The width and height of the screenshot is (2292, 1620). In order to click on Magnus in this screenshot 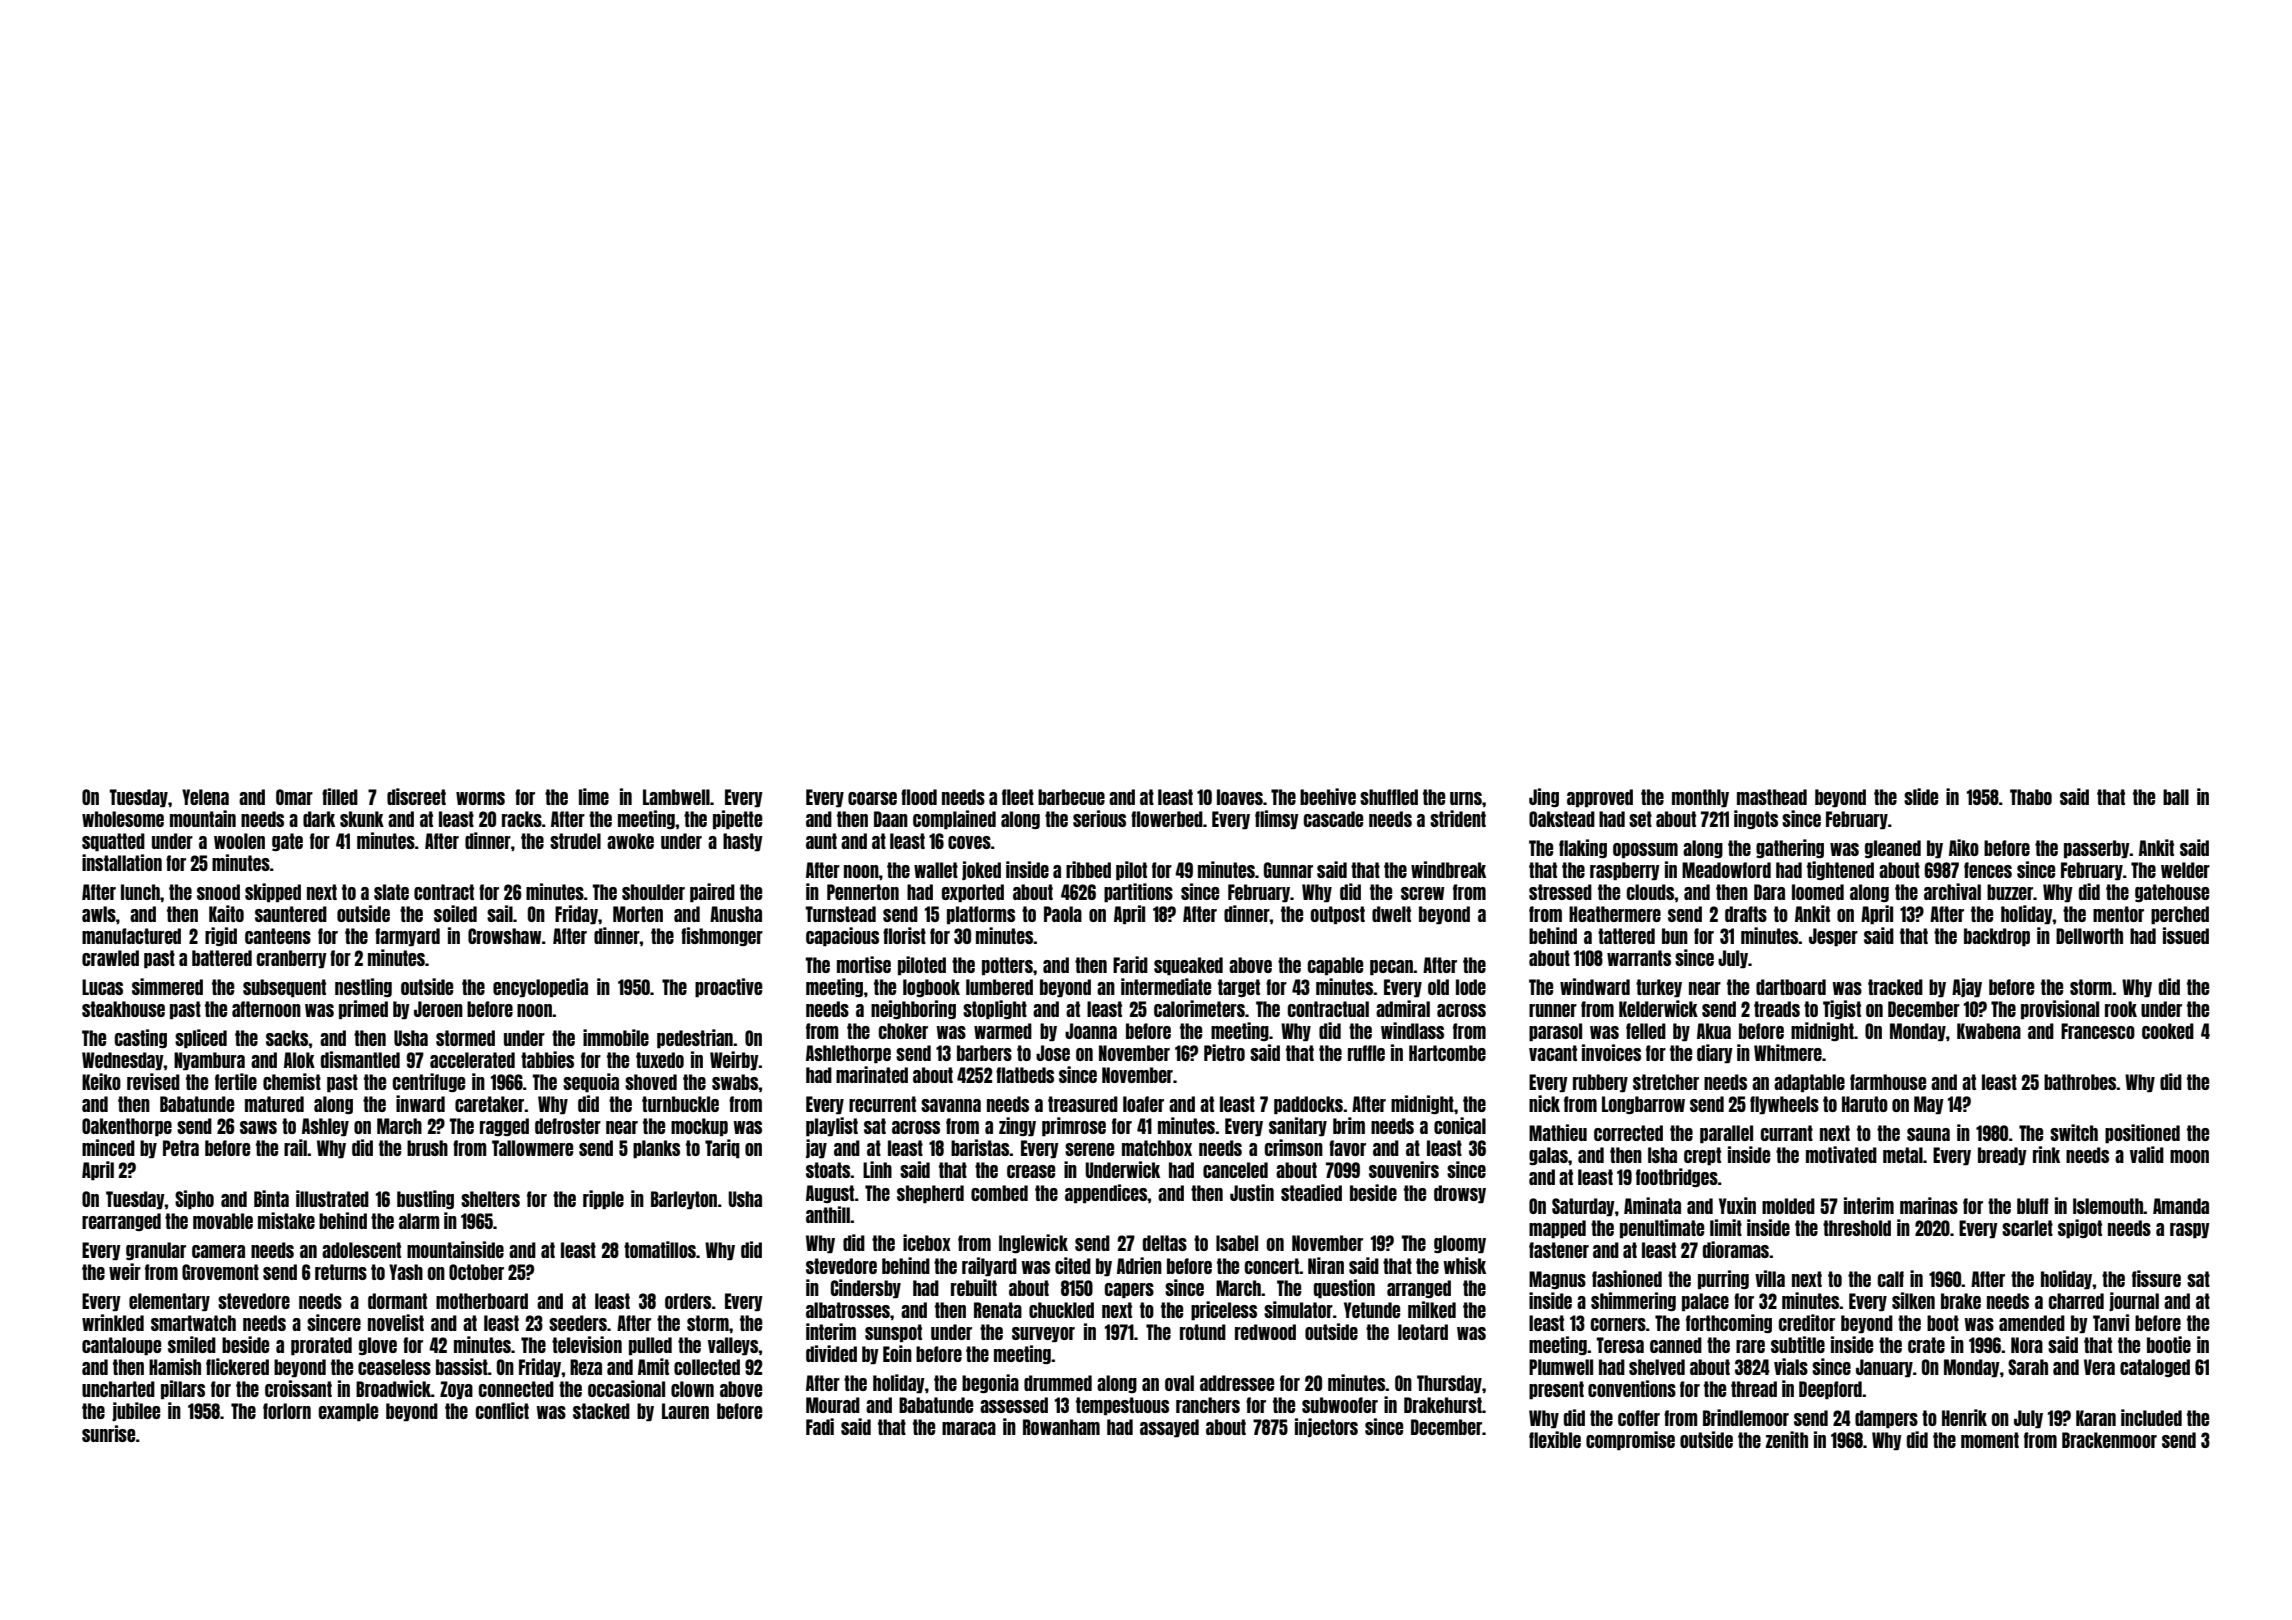, I will do `click(1557, 1280)`.
